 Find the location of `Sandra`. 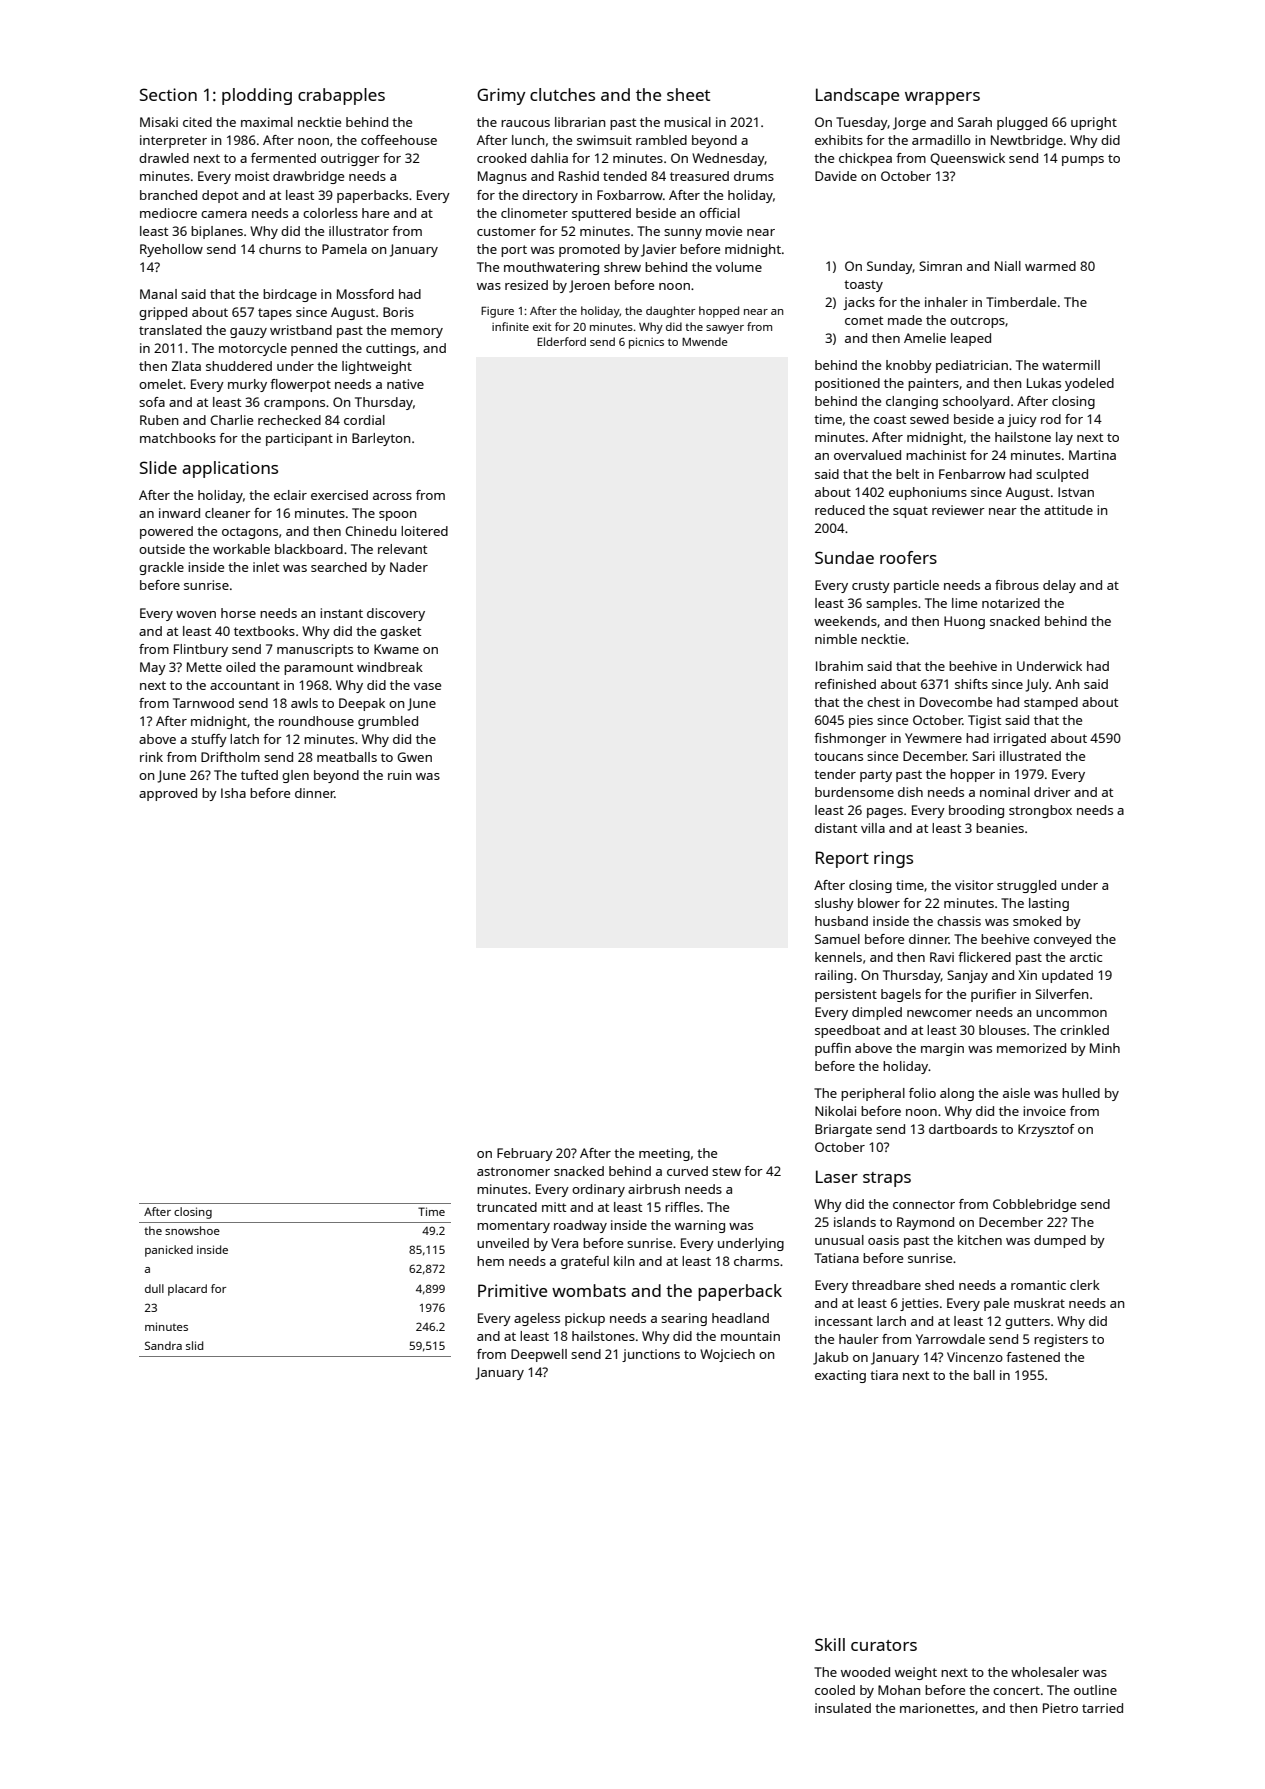

Sandra is located at coordinates (163, 1345).
